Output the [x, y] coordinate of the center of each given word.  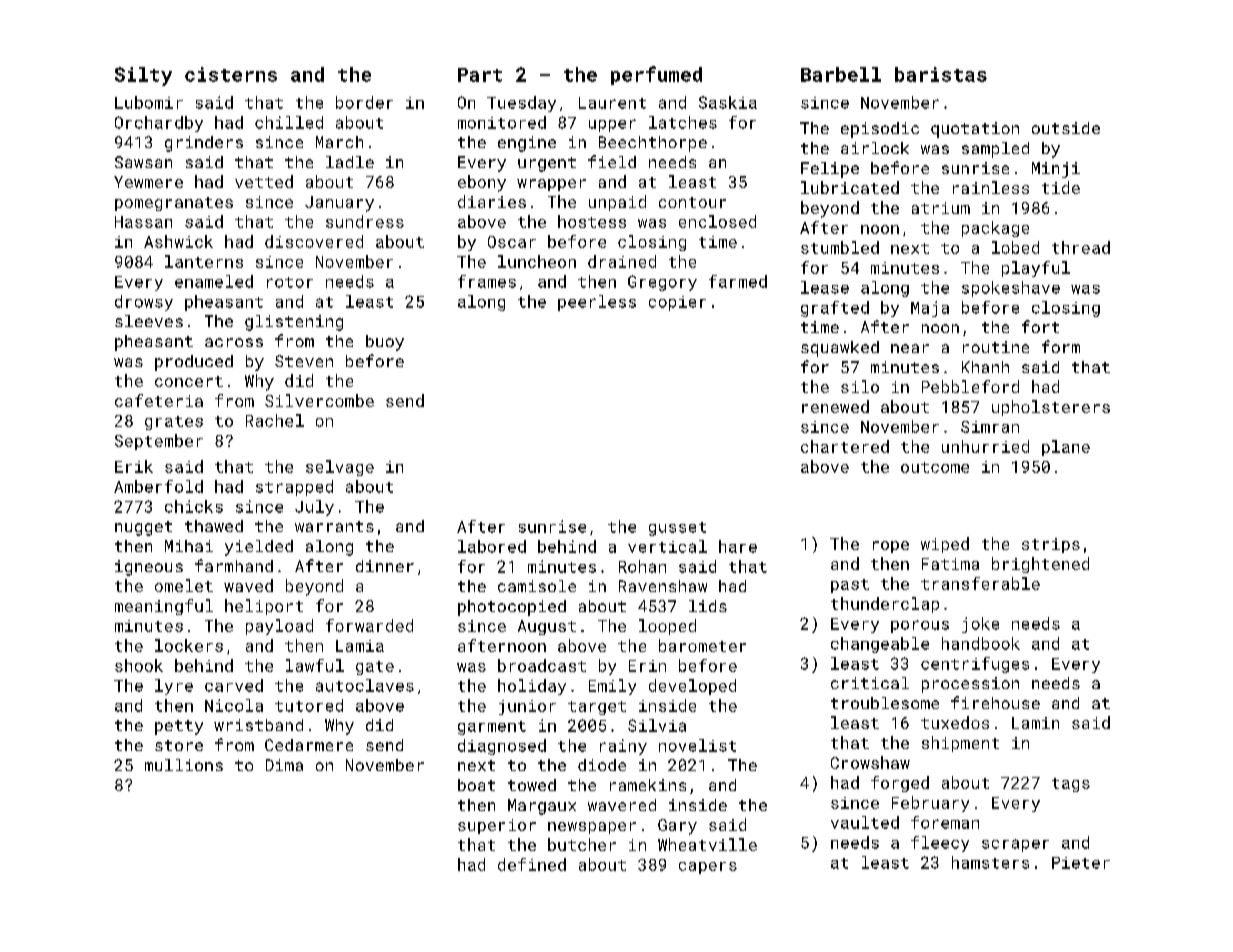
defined [532, 864]
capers [708, 868]
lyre [174, 687]
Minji [1056, 170]
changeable [880, 645]
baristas [941, 74]
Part [480, 75]
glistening [294, 323]
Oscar [512, 242]
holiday [532, 687]
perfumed [656, 75]
